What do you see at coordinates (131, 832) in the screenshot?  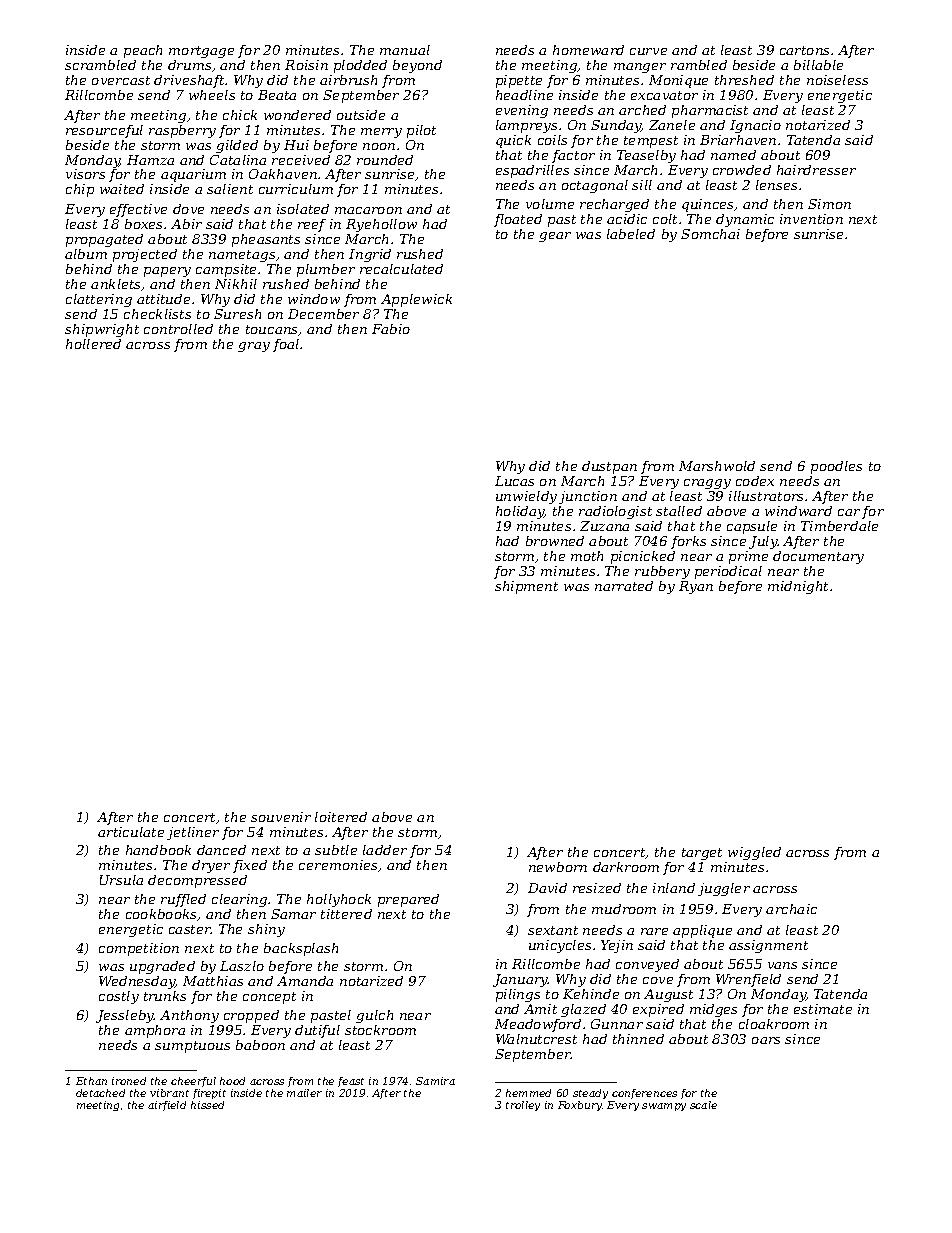 I see `articulate` at bounding box center [131, 832].
